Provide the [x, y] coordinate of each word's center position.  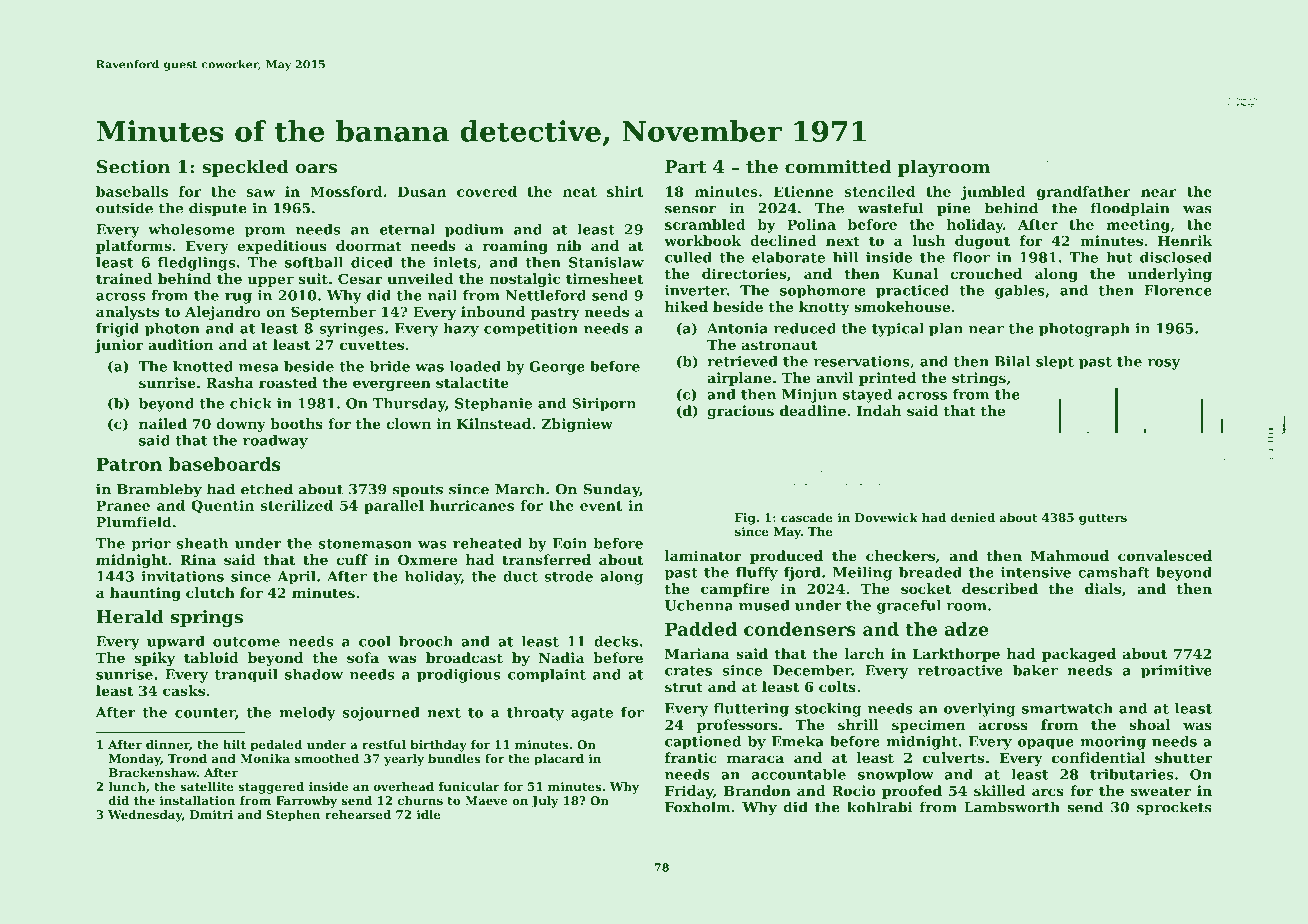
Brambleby [159, 490]
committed [838, 167]
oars [316, 169]
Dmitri [211, 814]
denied [973, 517]
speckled [245, 168]
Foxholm [698, 807]
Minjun [809, 396]
